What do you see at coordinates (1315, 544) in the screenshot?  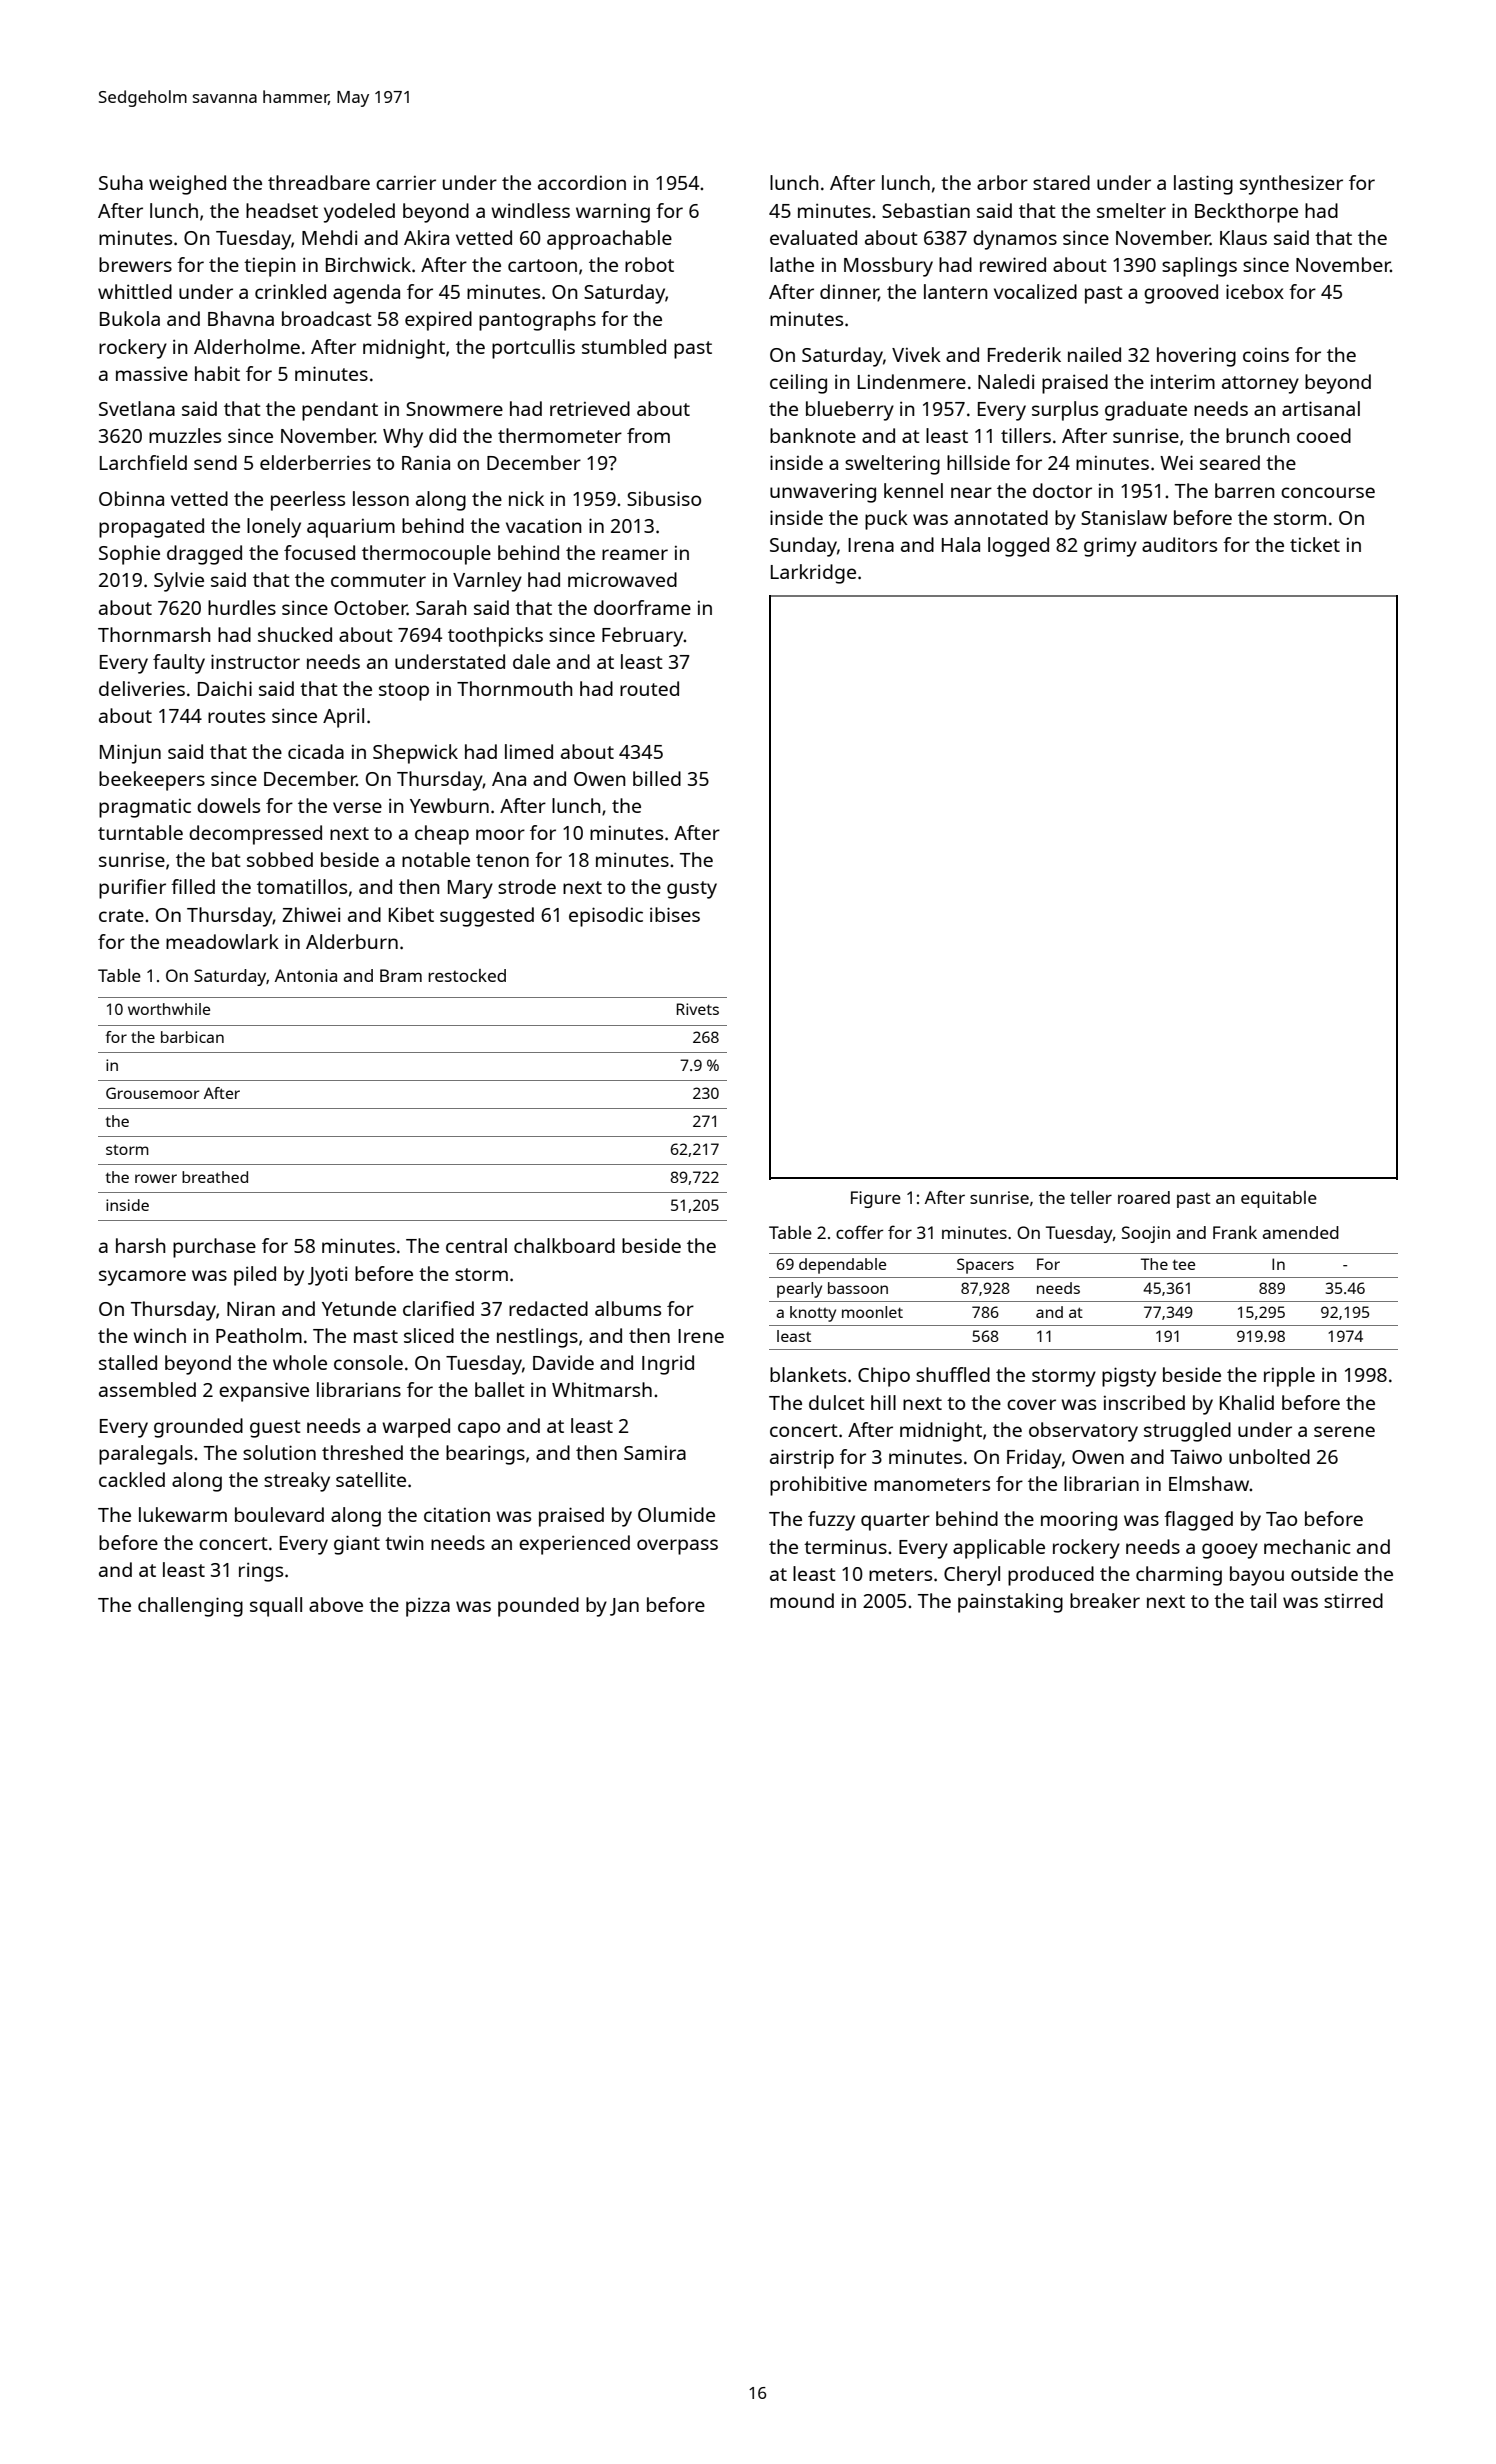 I see `ticket` at bounding box center [1315, 544].
